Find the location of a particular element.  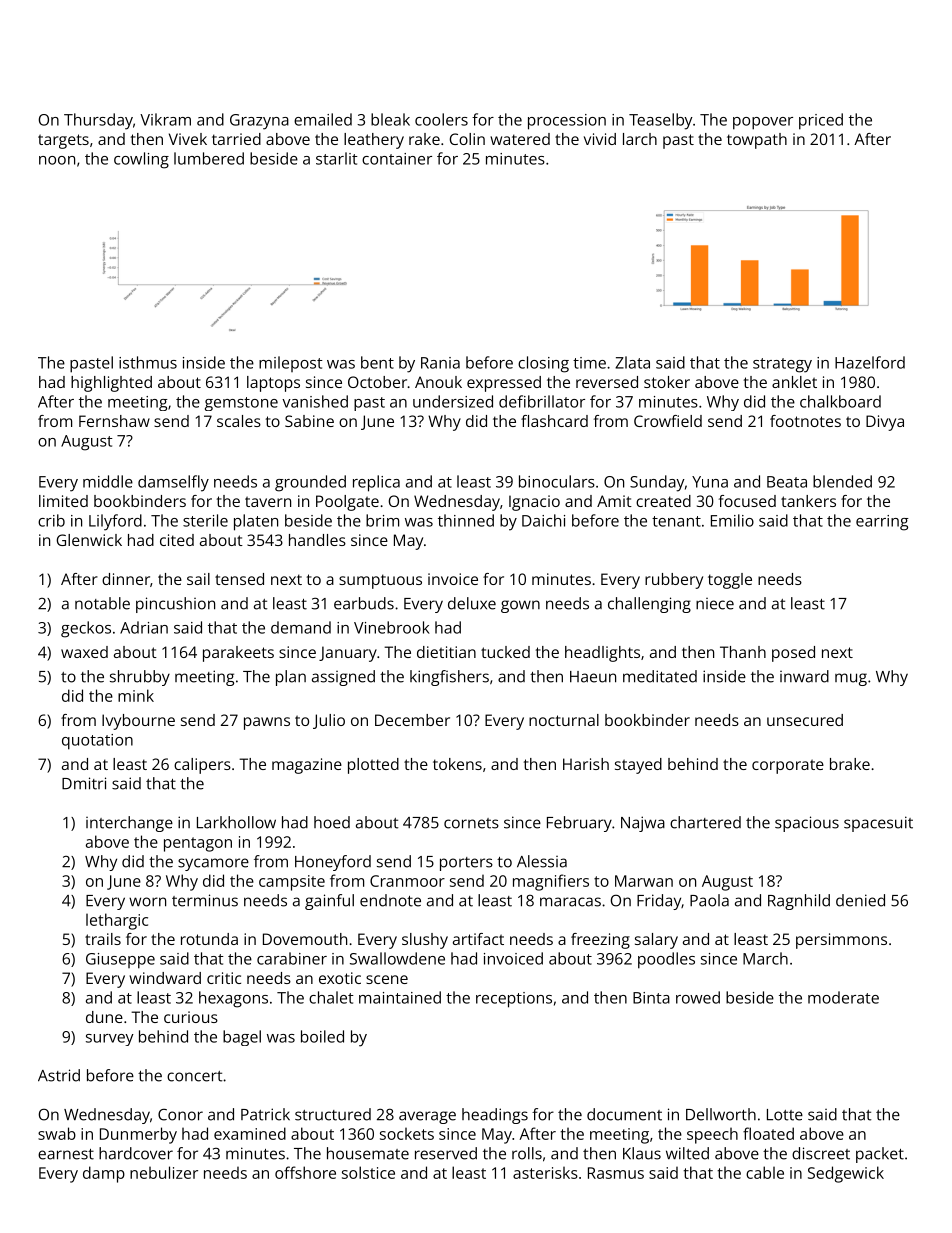

Daichi is located at coordinates (543, 520).
